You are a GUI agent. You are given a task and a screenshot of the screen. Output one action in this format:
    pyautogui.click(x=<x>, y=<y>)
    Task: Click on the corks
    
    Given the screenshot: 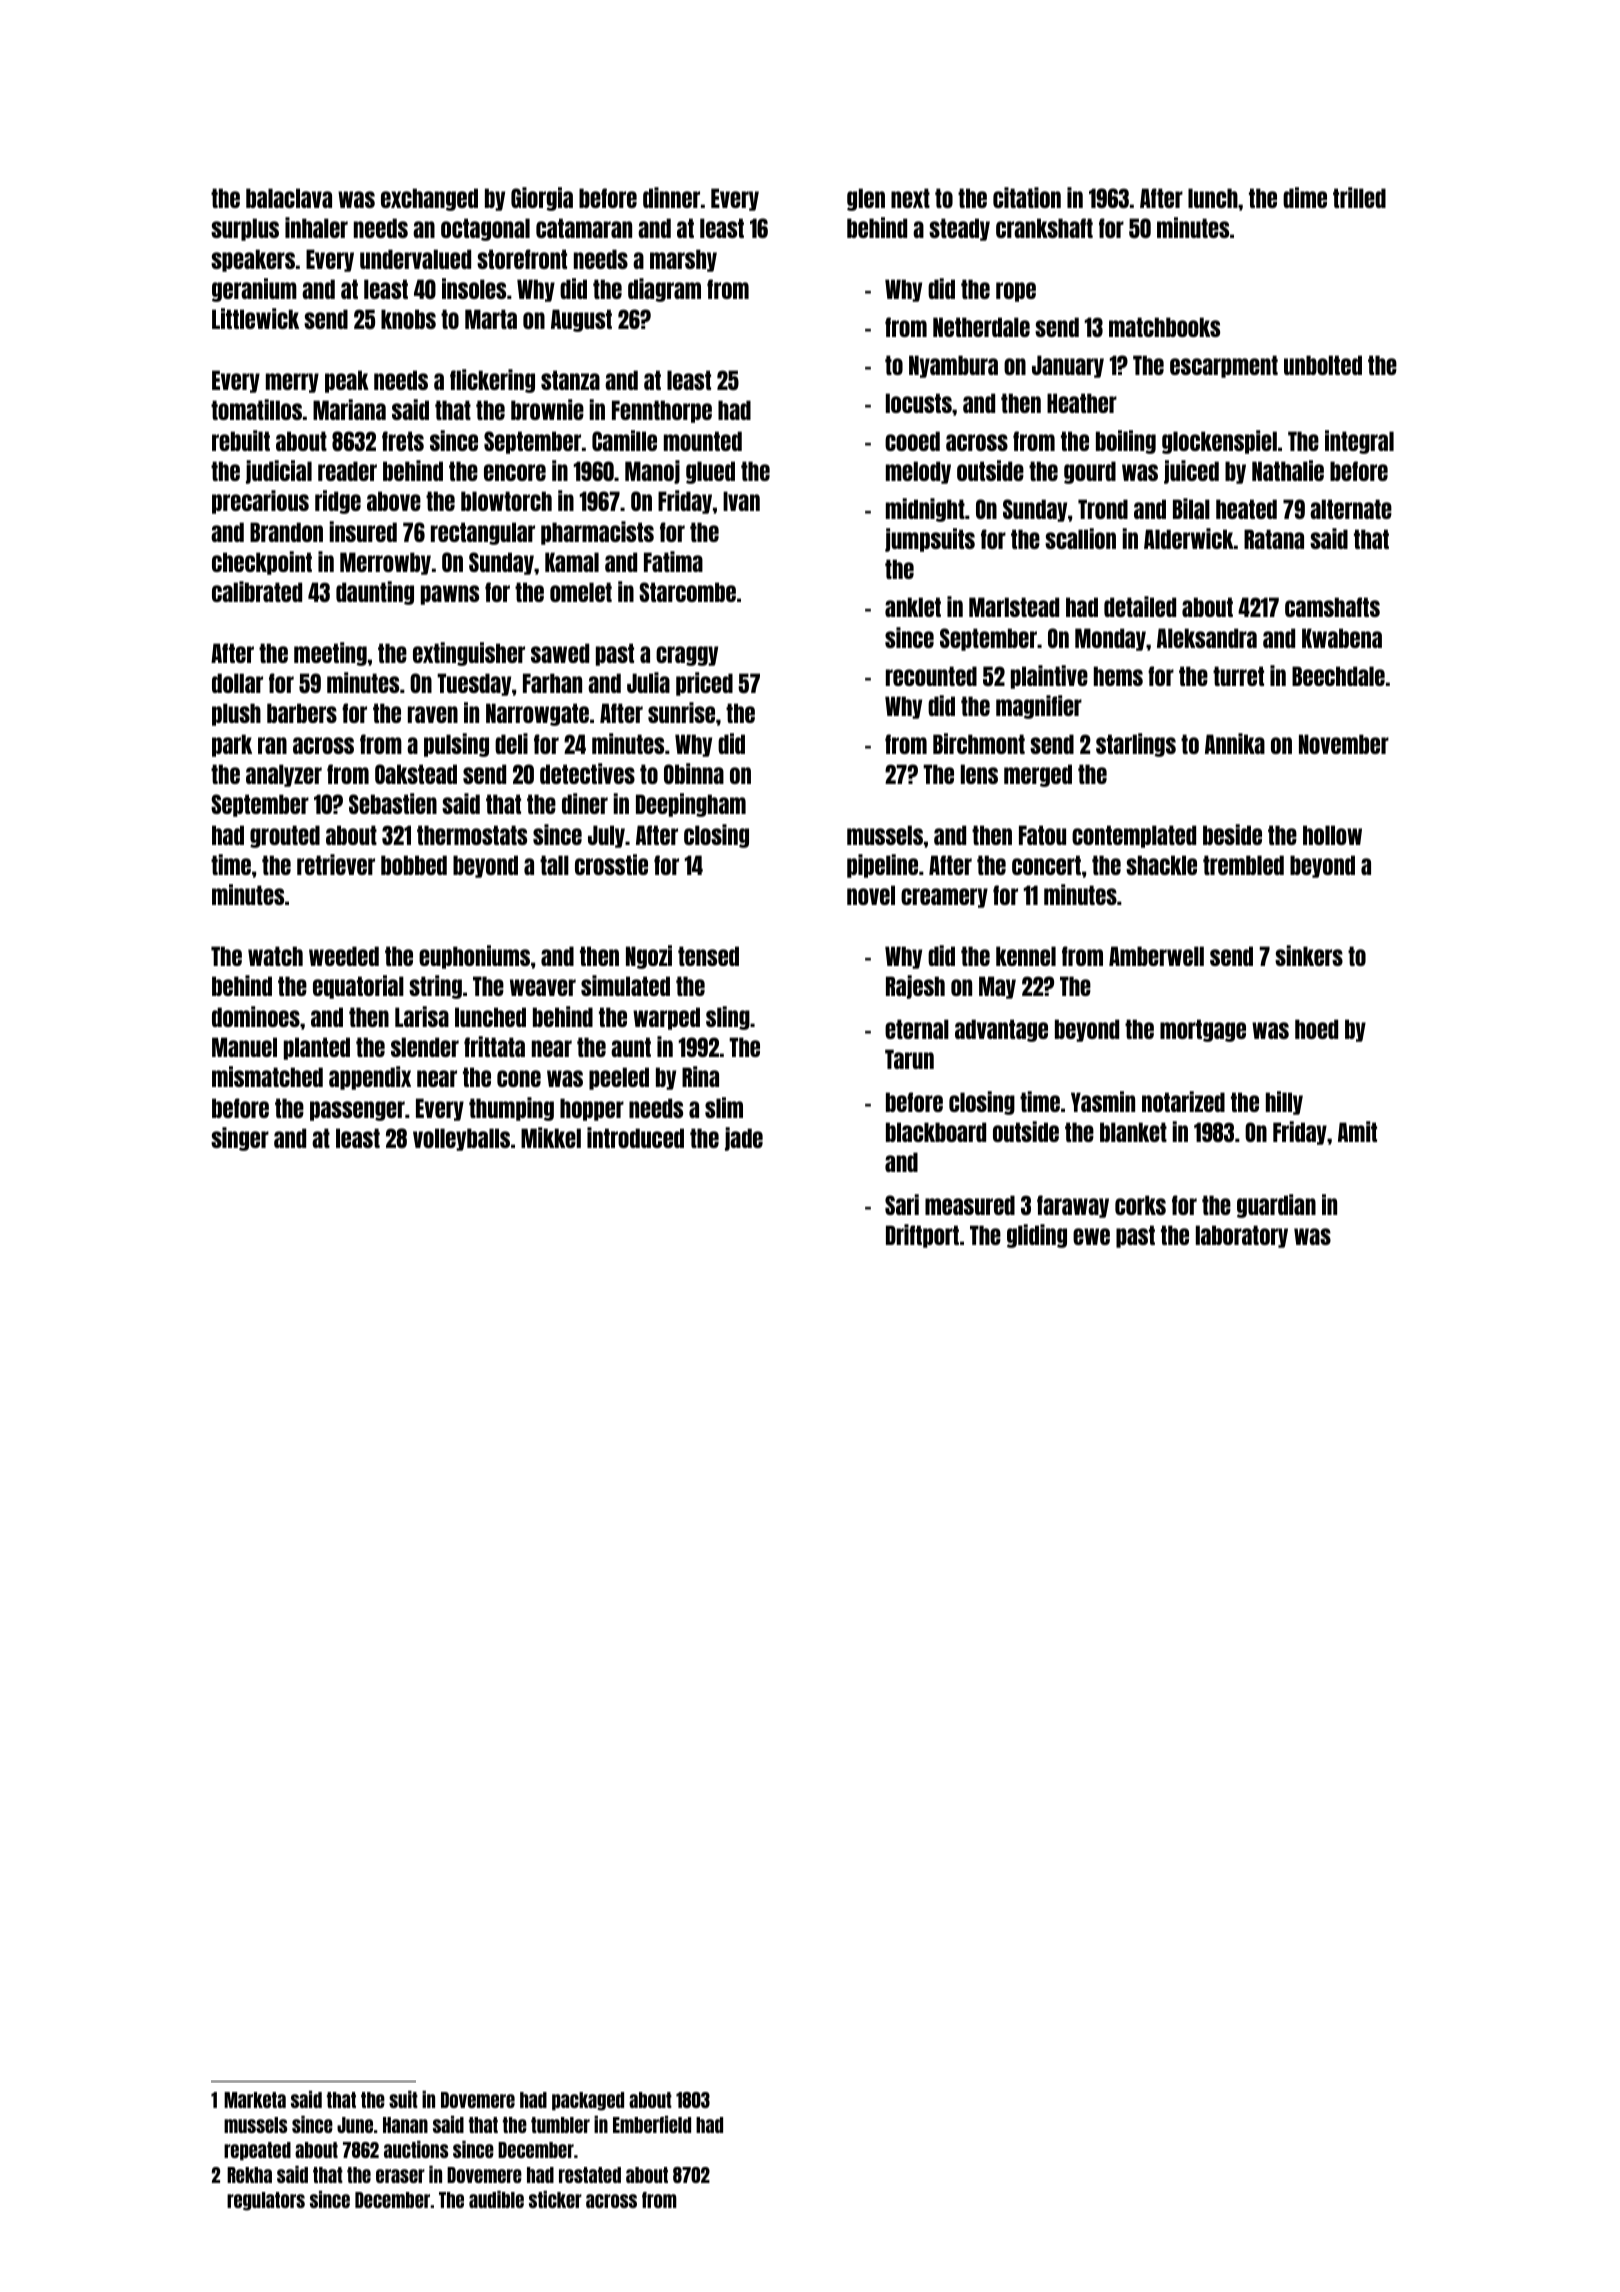 What is the action you would take?
    pyautogui.click(x=1140, y=1205)
